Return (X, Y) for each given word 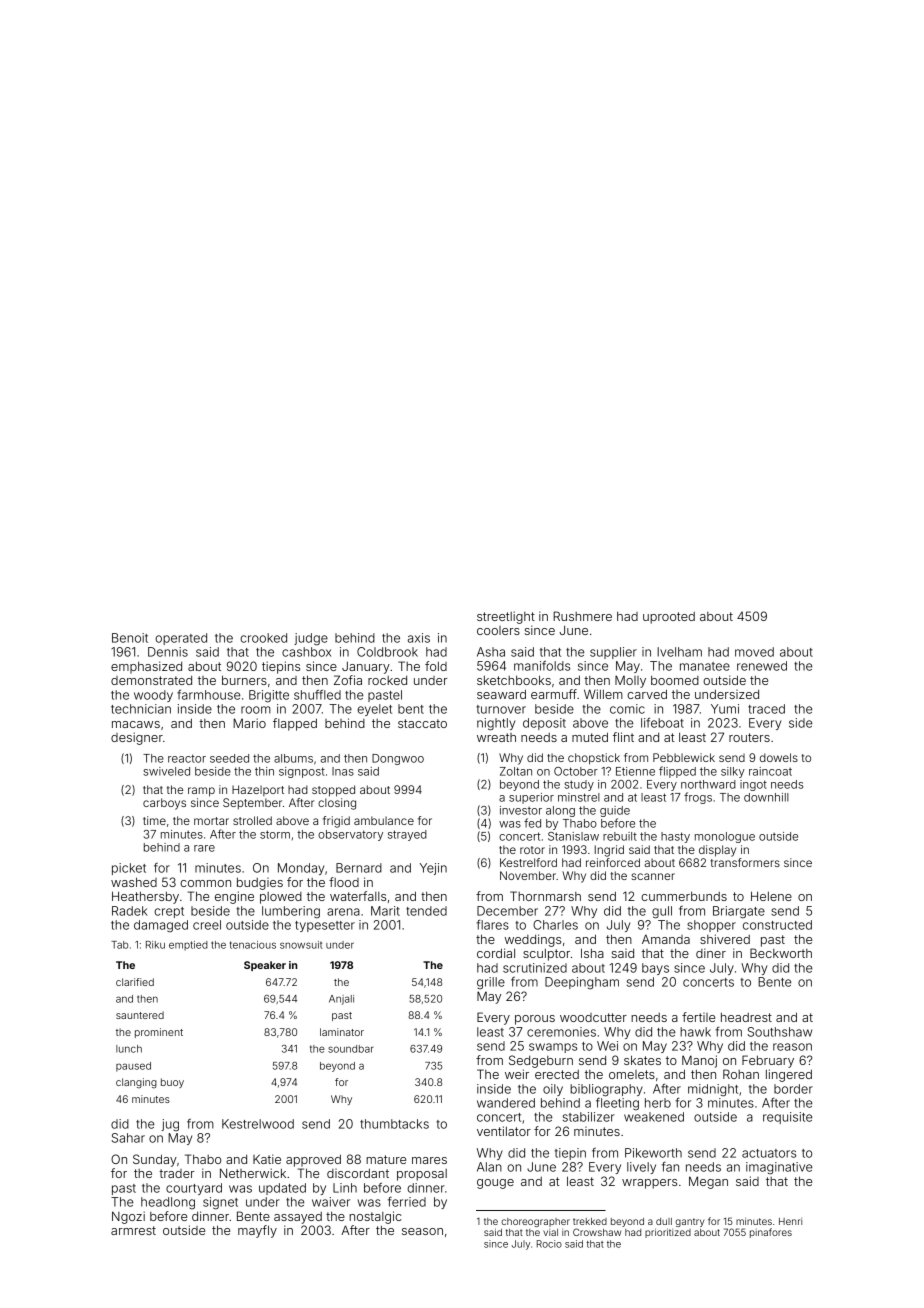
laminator (342, 1032)
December (507, 911)
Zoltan (516, 771)
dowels (779, 757)
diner (711, 953)
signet (220, 1203)
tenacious (253, 945)
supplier (613, 653)
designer (137, 738)
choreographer (535, 1222)
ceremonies (561, 1032)
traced (766, 709)
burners (244, 680)
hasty (675, 837)
